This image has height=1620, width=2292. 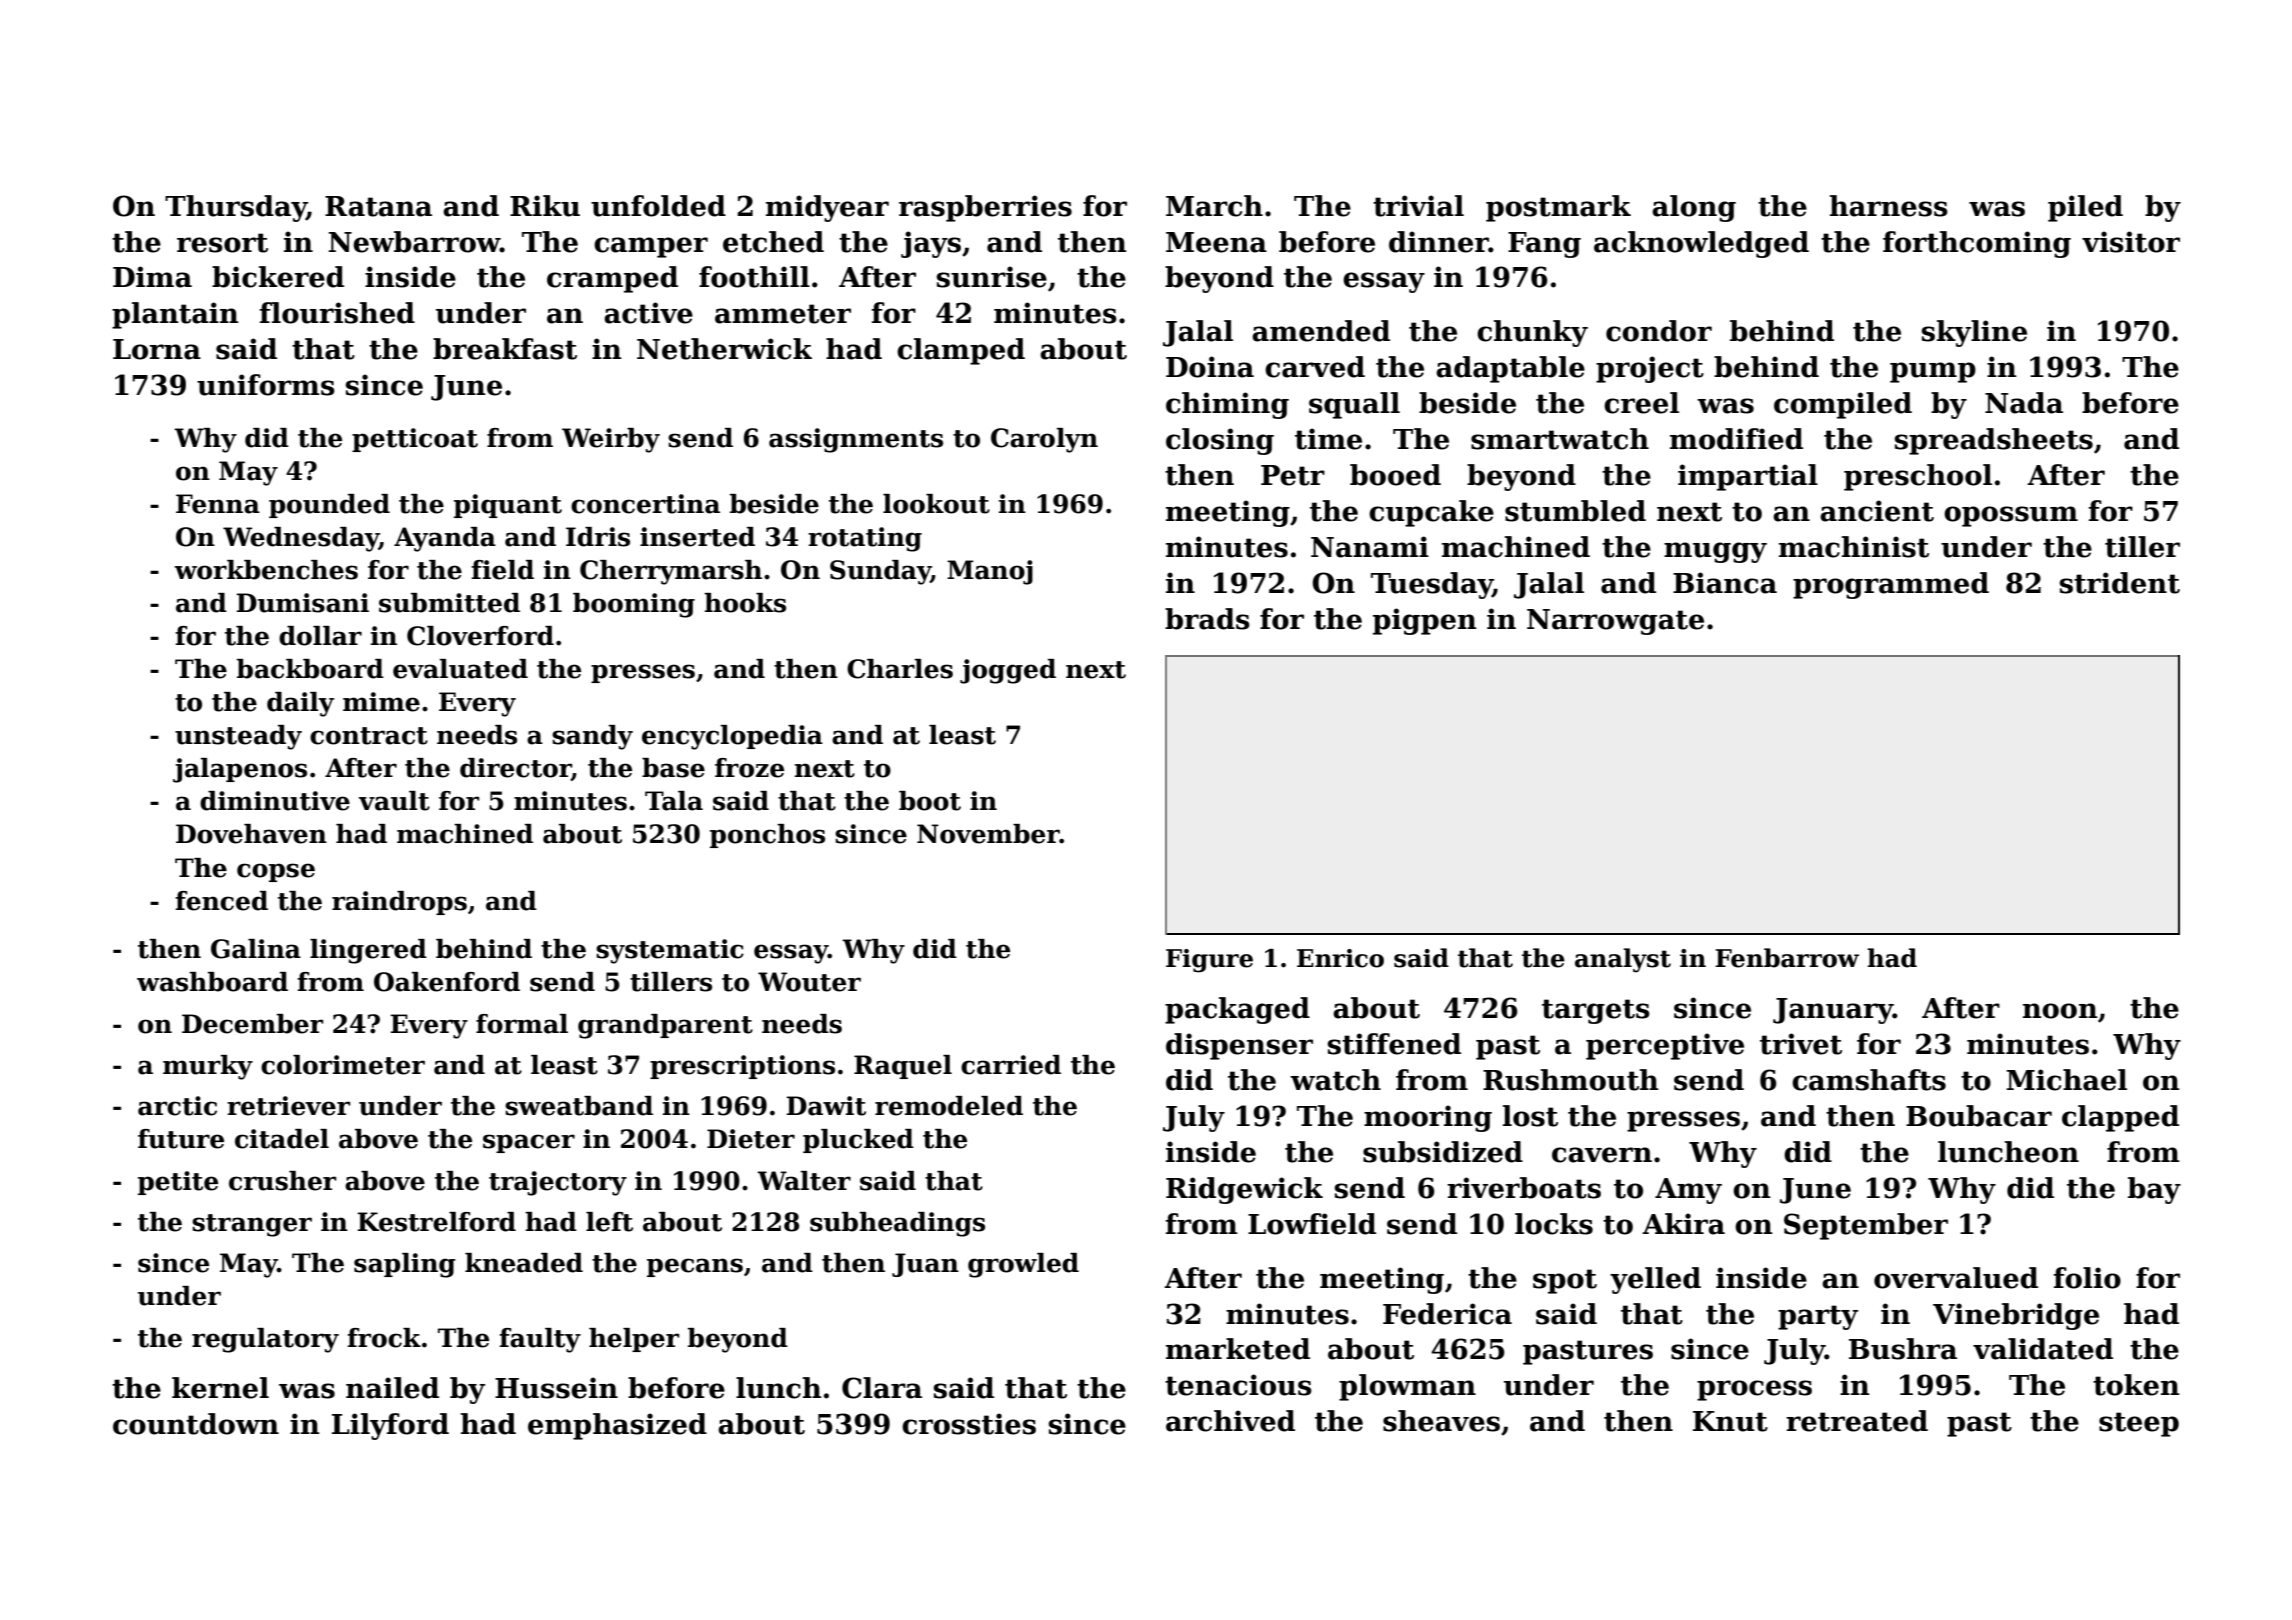 I want to click on November, so click(x=988, y=834).
